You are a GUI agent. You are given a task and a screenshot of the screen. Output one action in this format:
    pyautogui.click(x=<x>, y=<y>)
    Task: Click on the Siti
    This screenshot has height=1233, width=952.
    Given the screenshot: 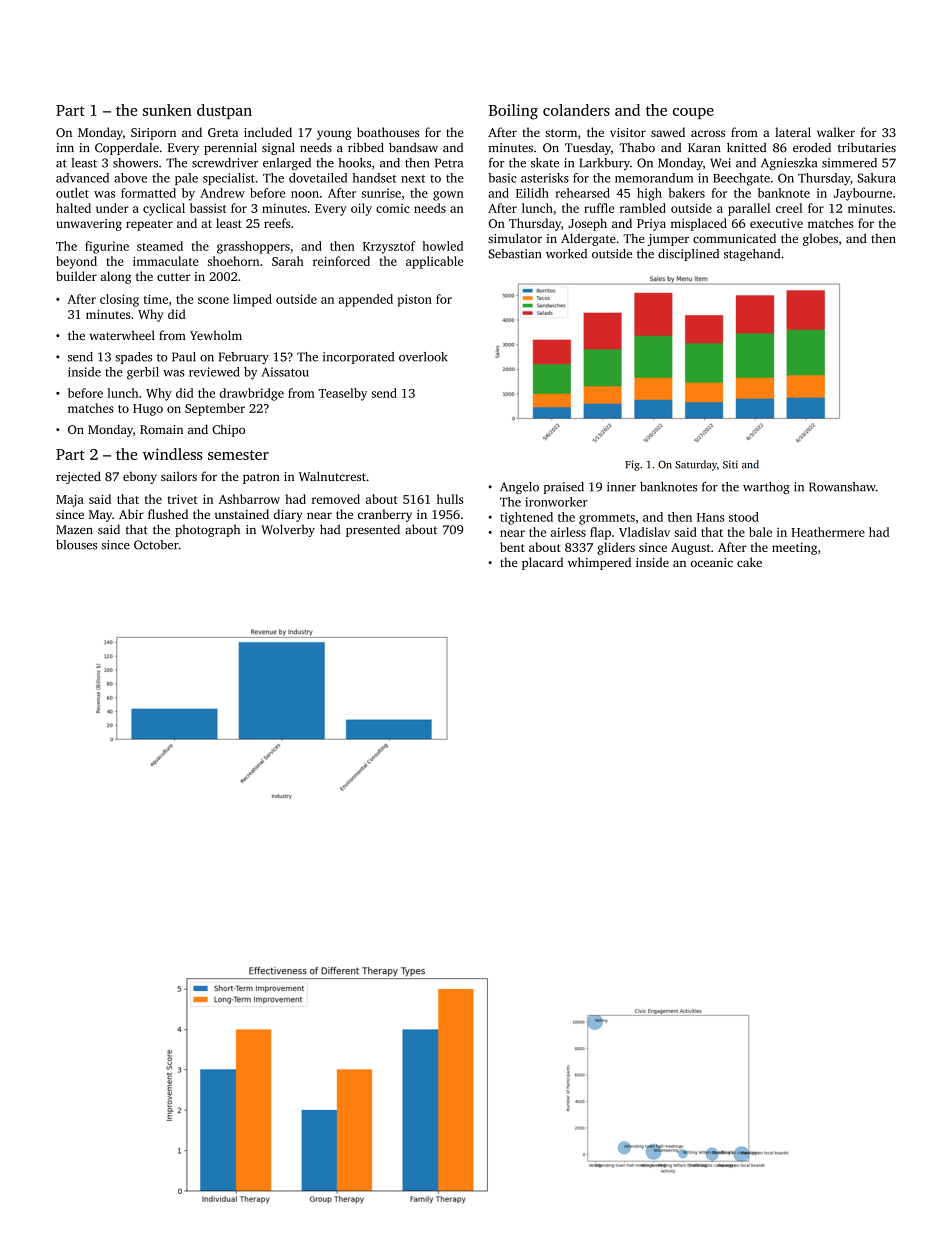 What is the action you would take?
    pyautogui.click(x=730, y=464)
